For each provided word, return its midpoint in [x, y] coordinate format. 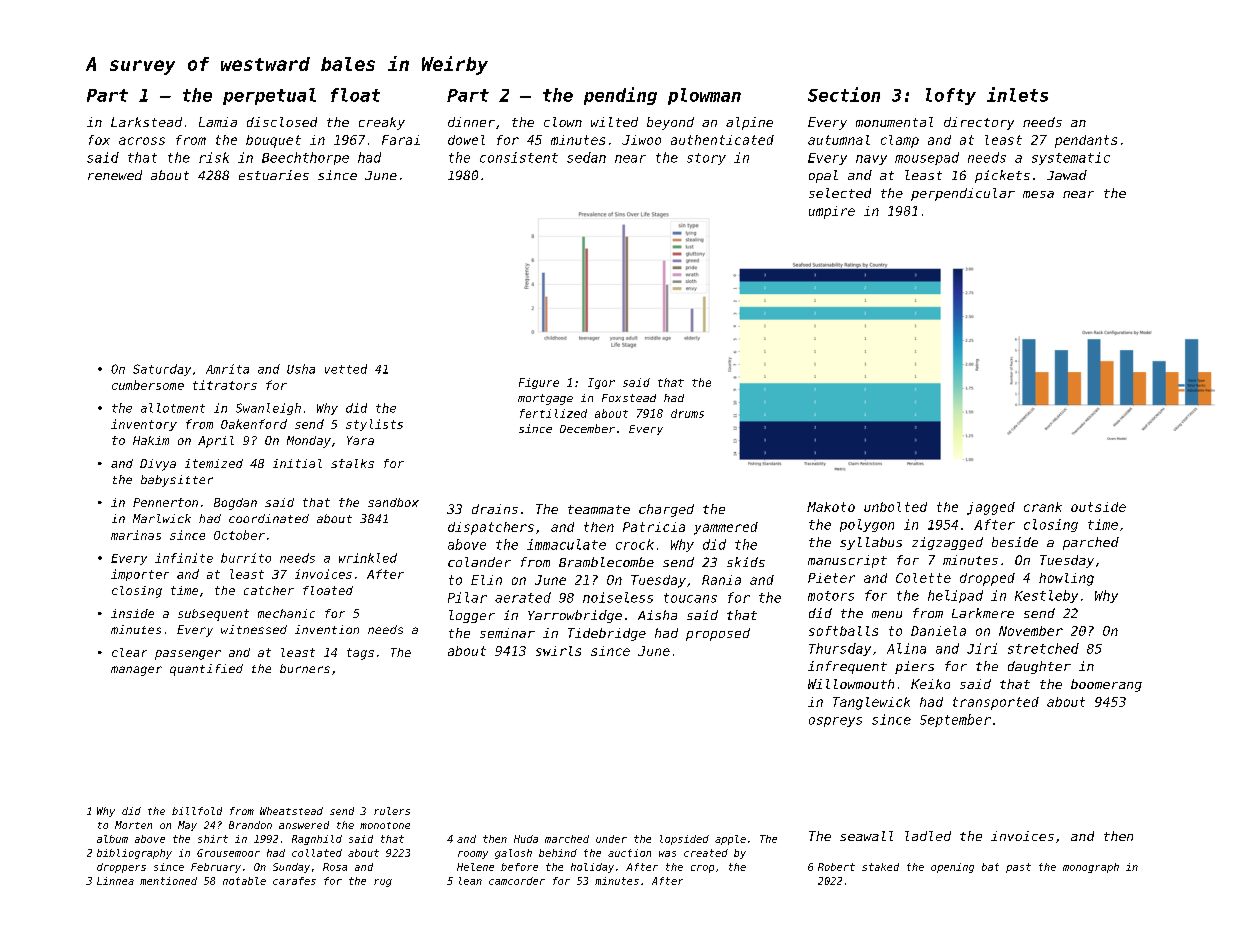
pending [620, 96]
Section [844, 94]
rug [383, 883]
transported [996, 703]
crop [702, 869]
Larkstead [146, 122]
